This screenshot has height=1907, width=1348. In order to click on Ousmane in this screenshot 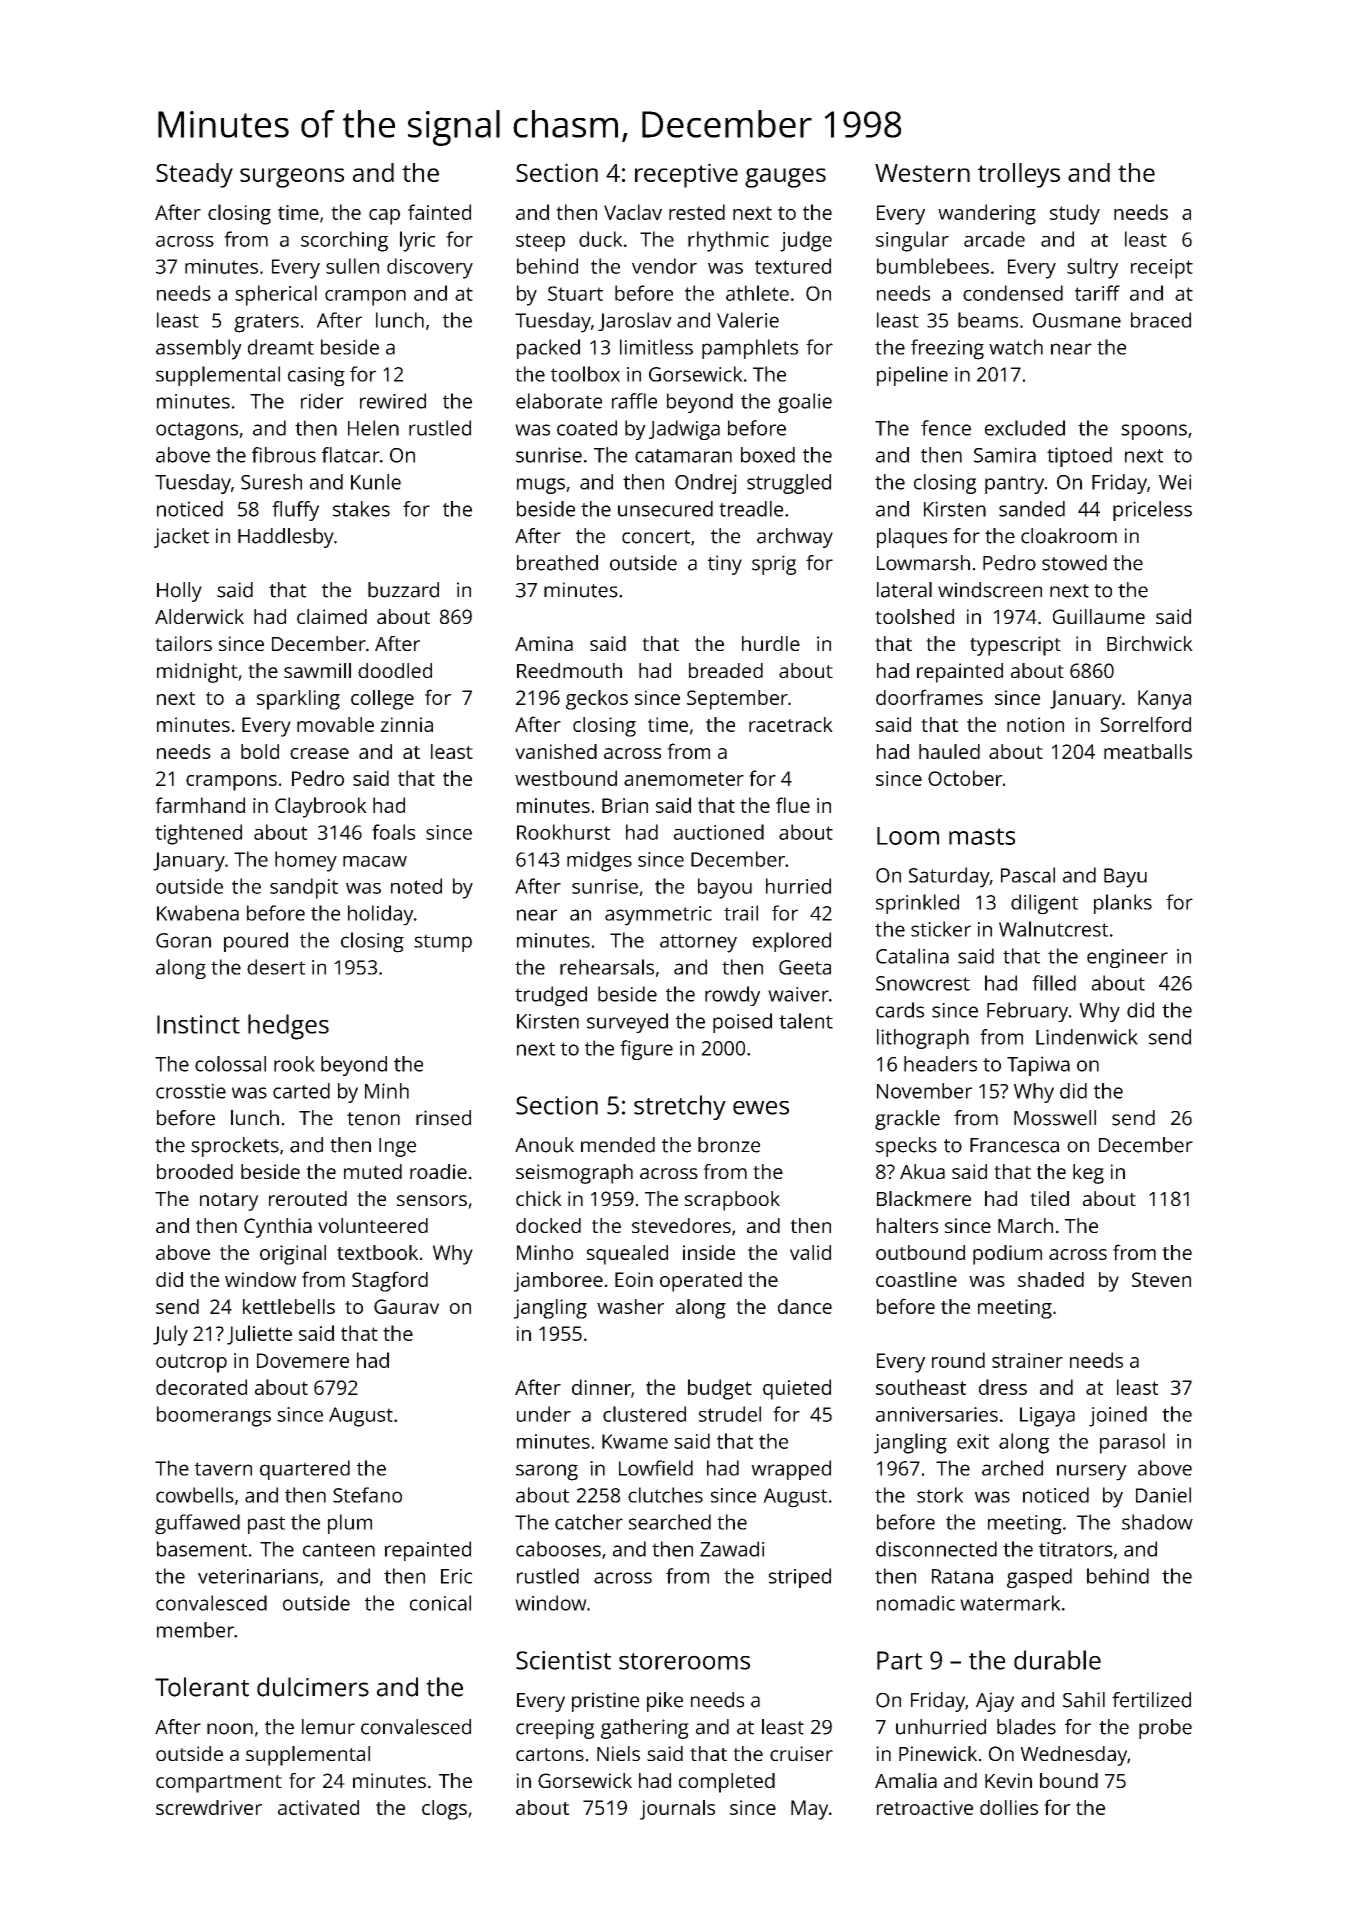, I will do `click(1077, 320)`.
